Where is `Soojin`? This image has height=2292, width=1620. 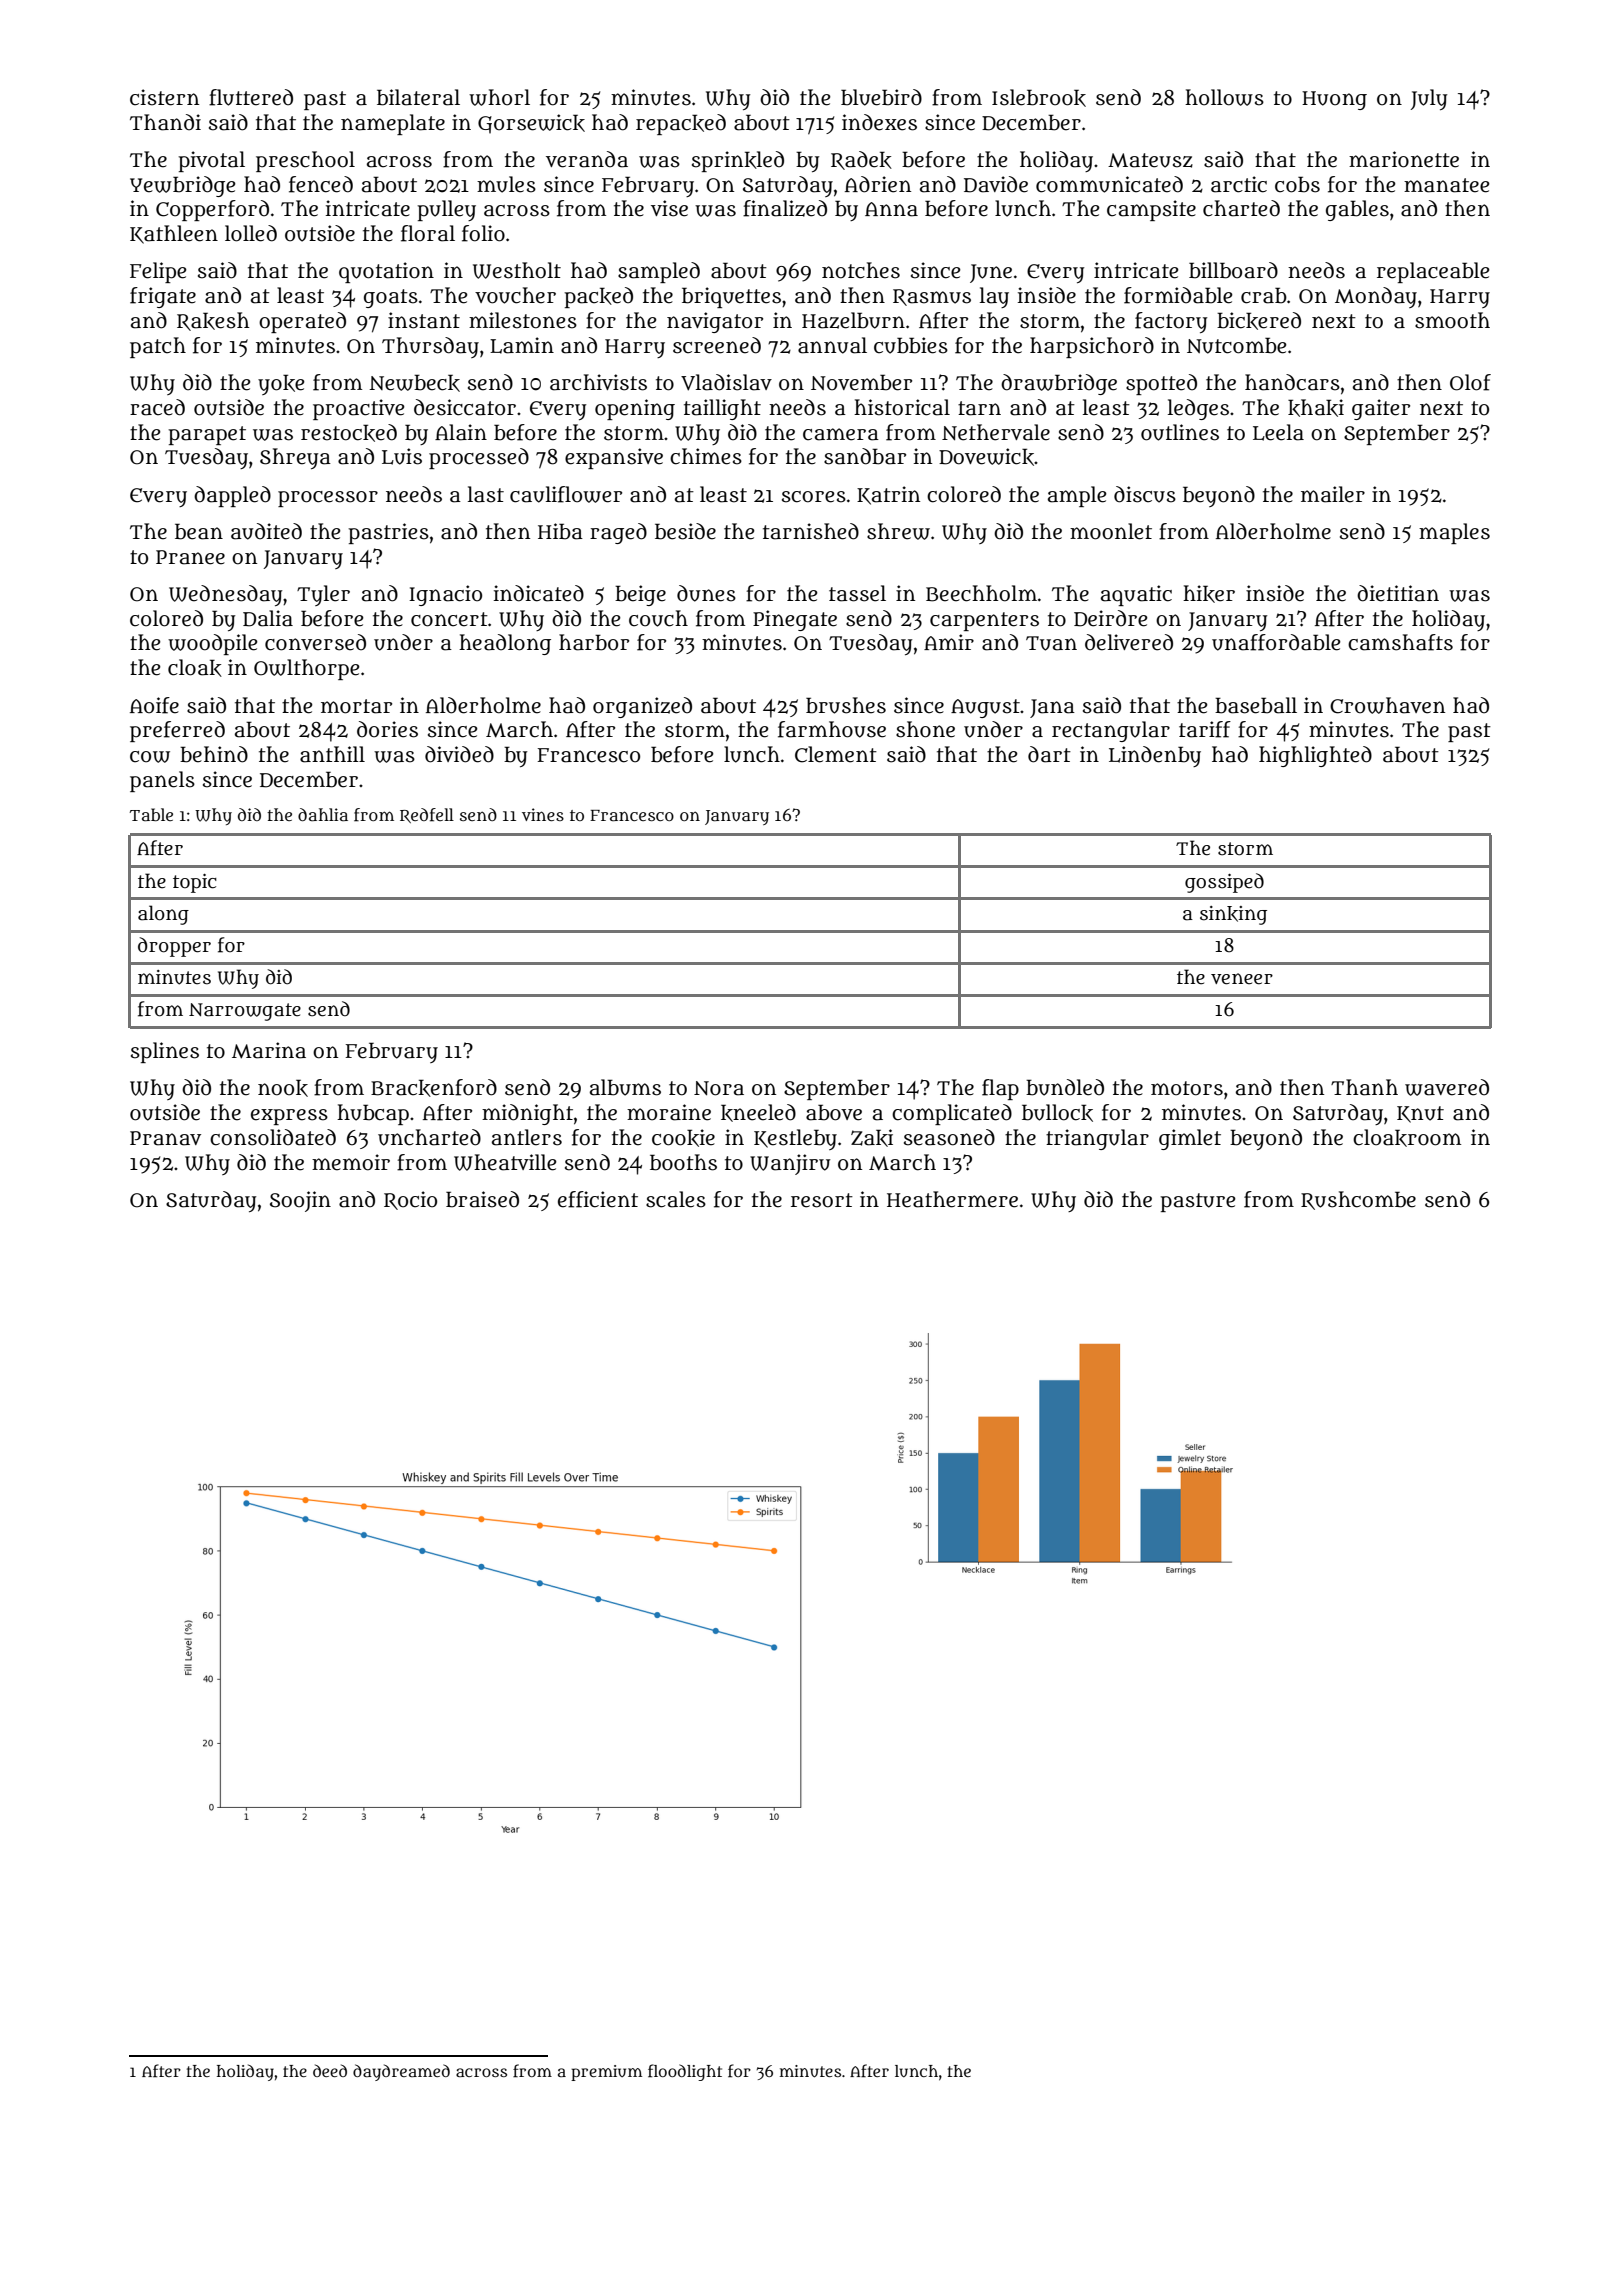 Soojin is located at coordinates (300, 1201).
